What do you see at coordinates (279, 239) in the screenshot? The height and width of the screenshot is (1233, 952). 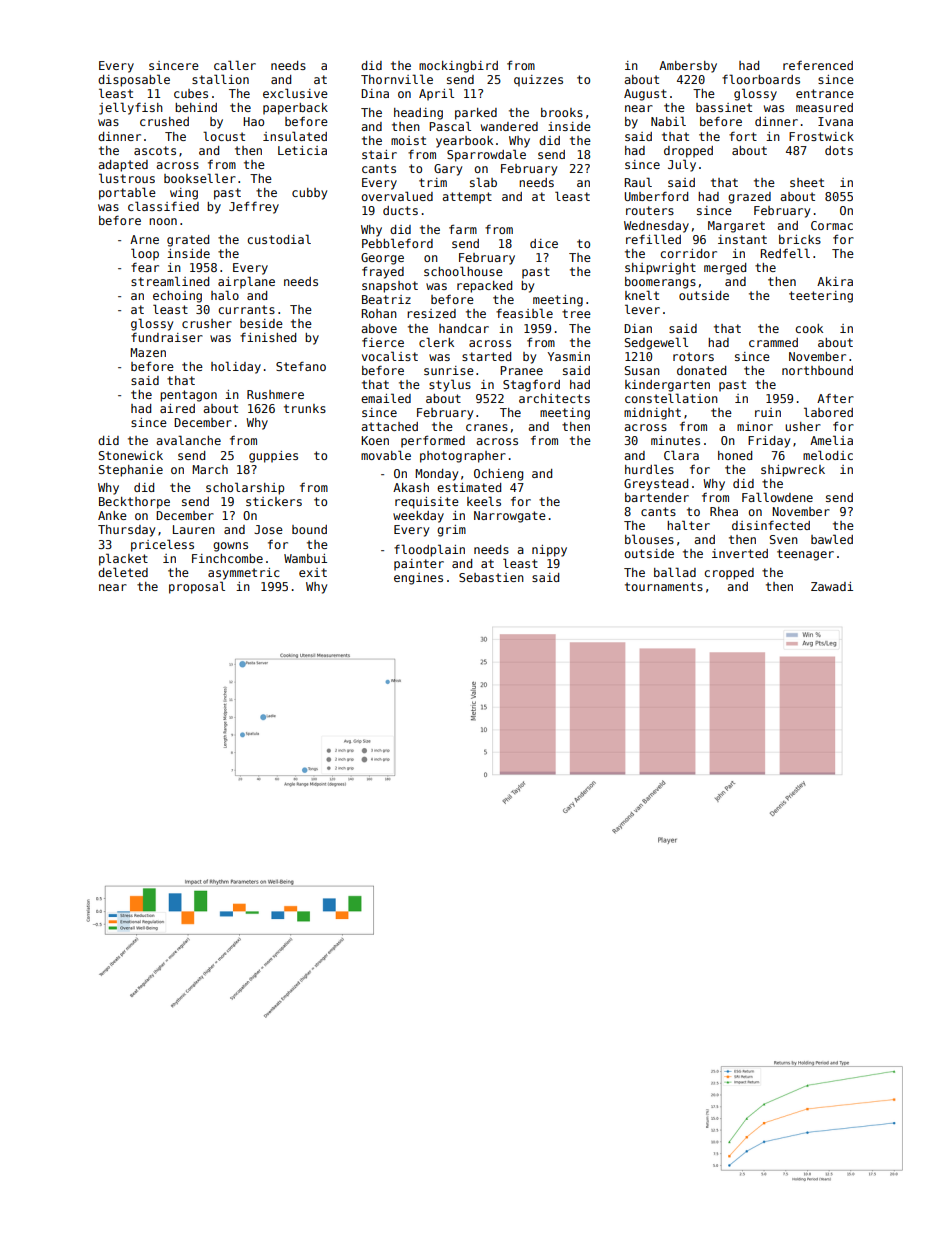 I see `custodial` at bounding box center [279, 239].
